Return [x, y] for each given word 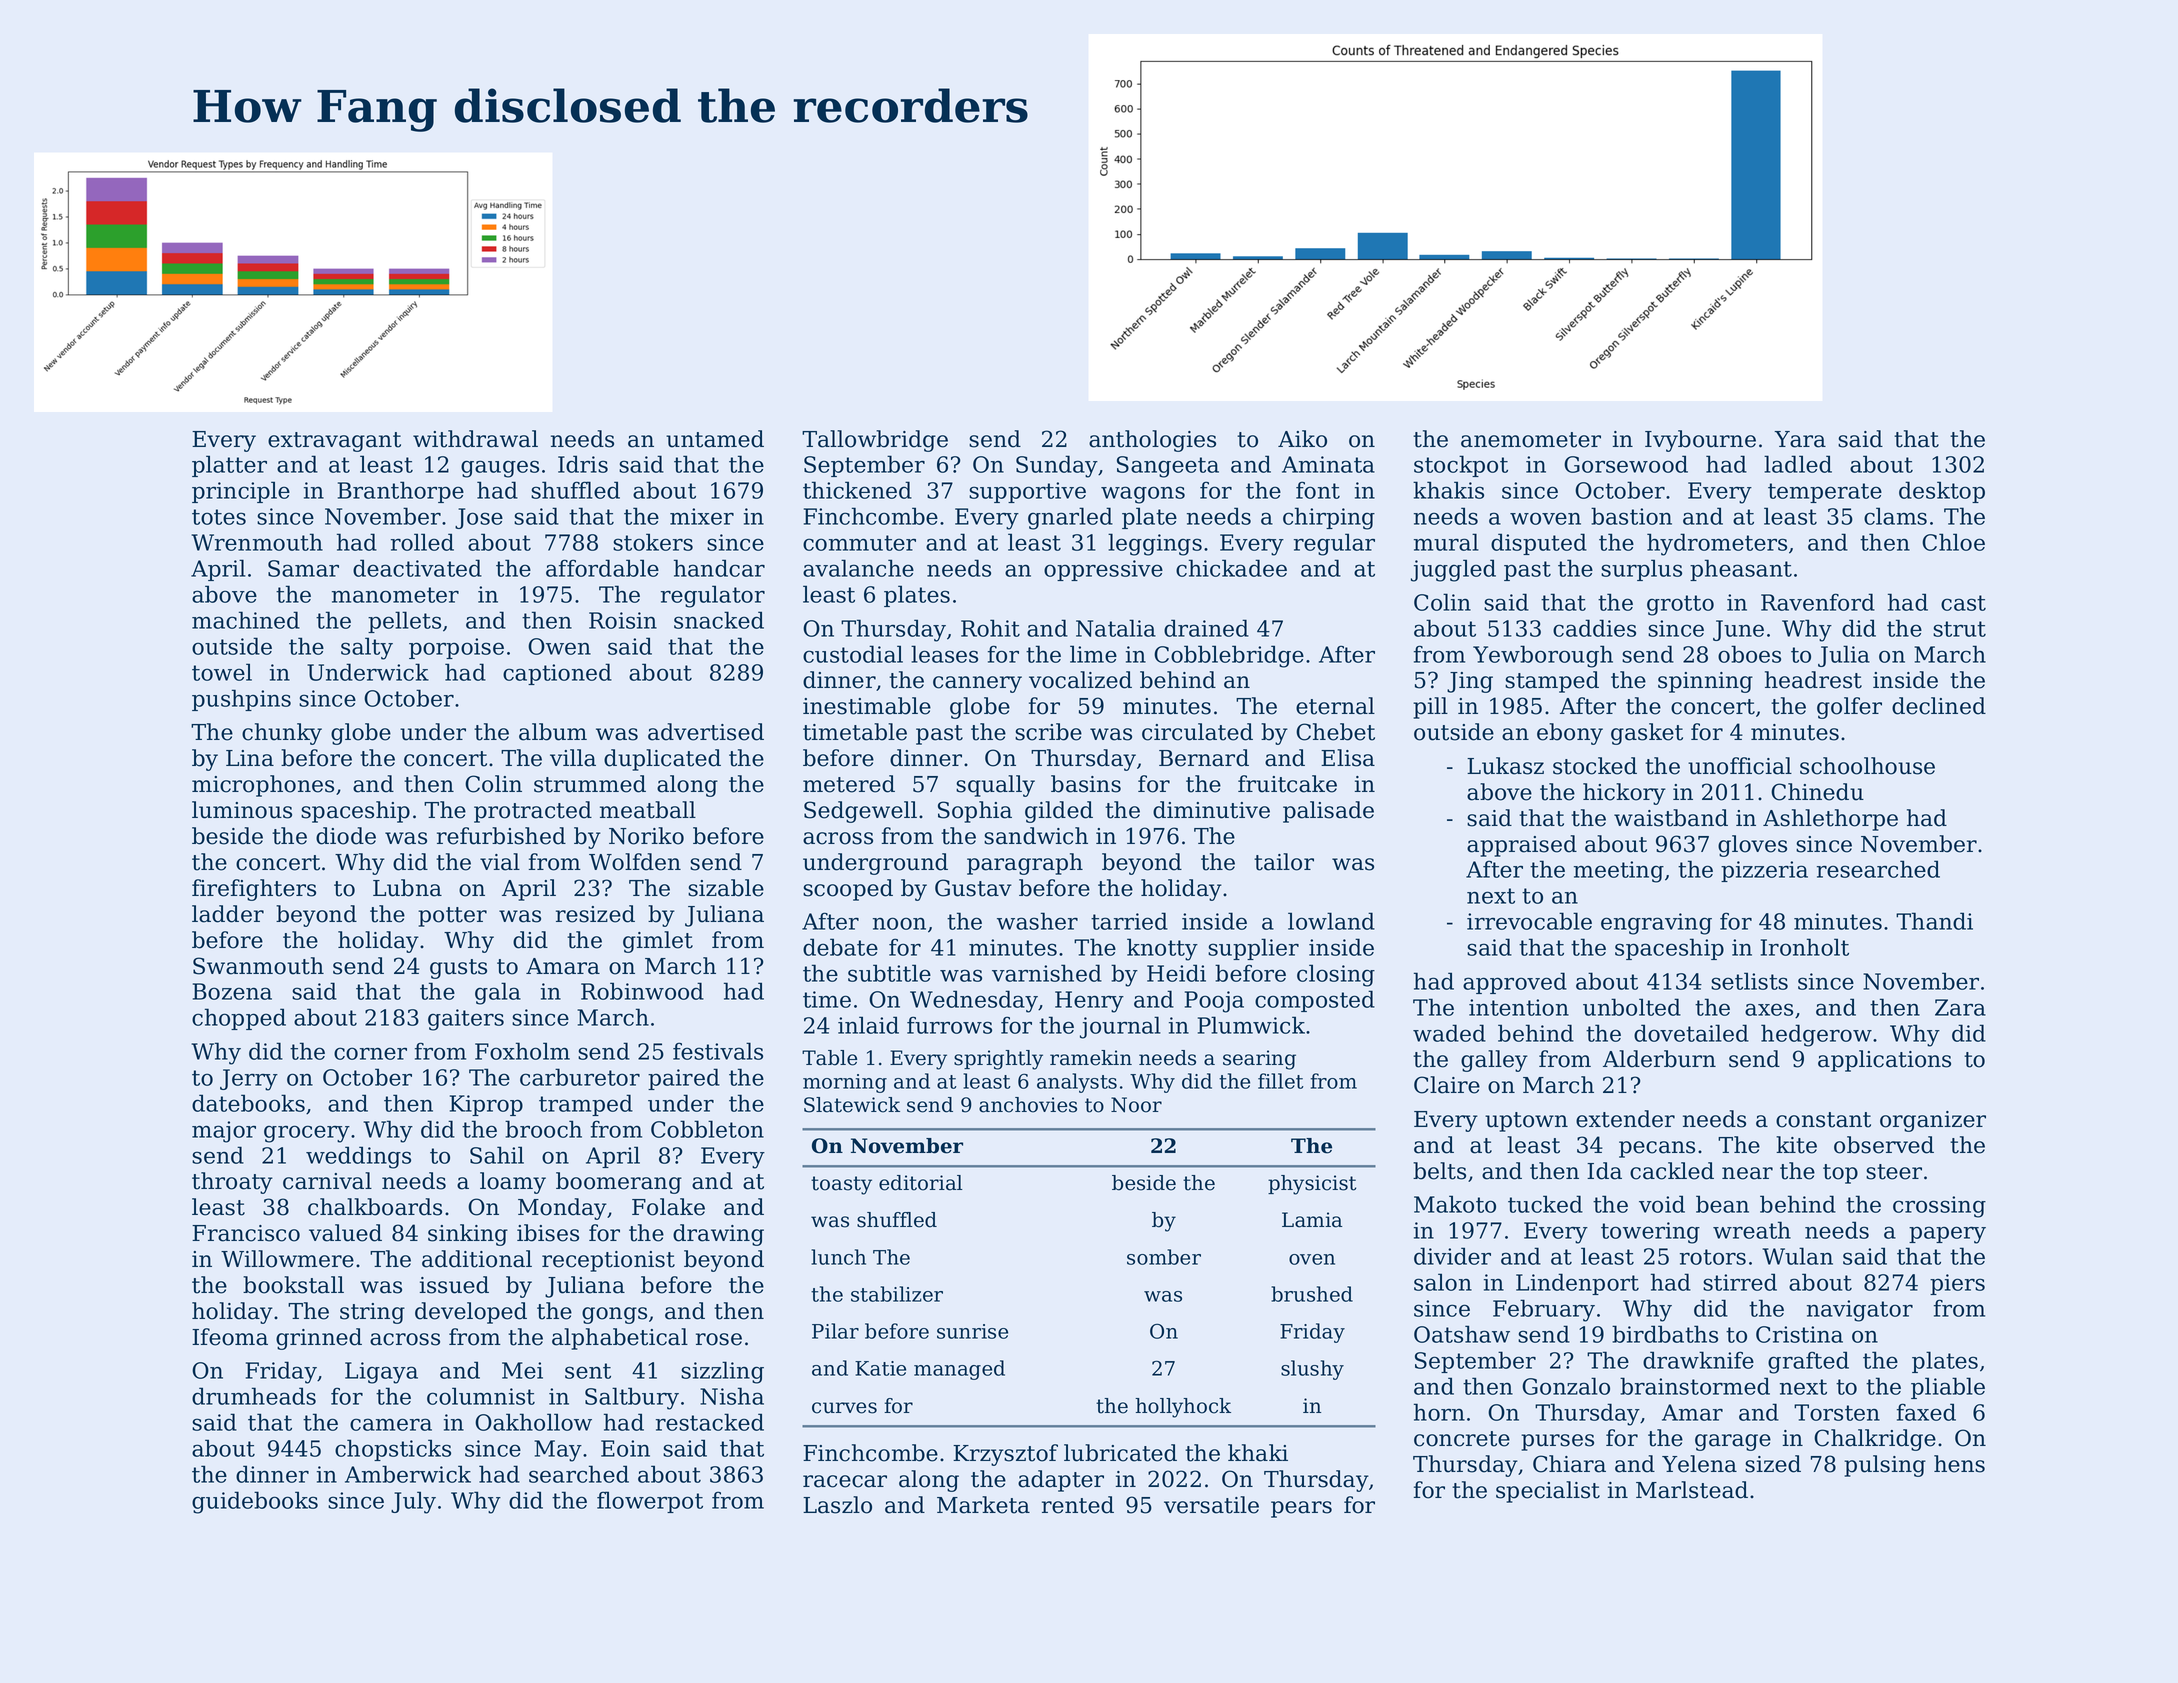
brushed [1312, 1294]
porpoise [456, 648]
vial [500, 862]
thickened [857, 490]
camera [391, 1424]
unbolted [1632, 1007]
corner [370, 1053]
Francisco [246, 1233]
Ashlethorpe [1830, 820]
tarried [1129, 921]
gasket [1647, 734]
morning [845, 1083]
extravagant [334, 442]
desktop [1942, 492]
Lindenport [1577, 1284]
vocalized [1080, 680]
